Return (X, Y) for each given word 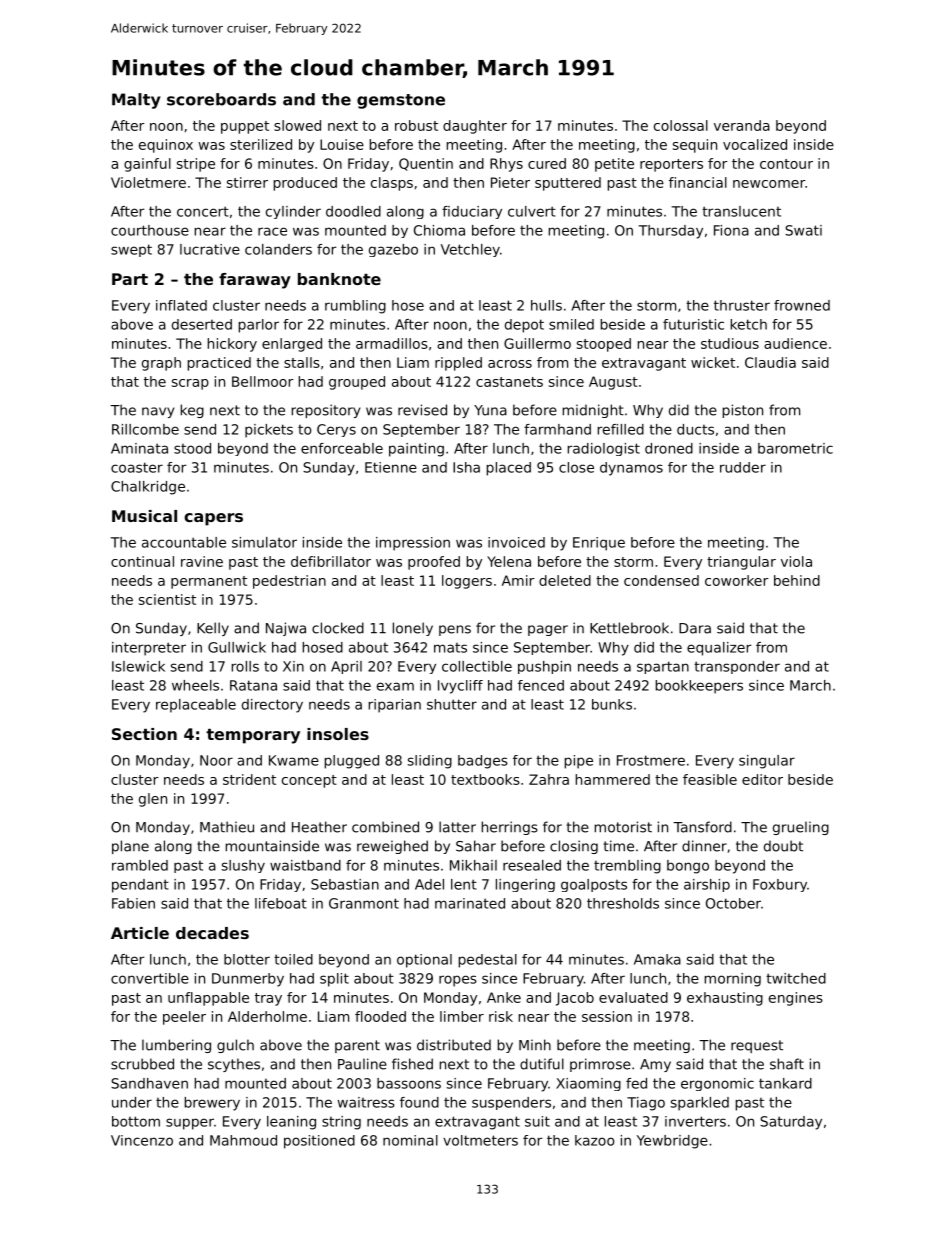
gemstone (401, 101)
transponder (737, 667)
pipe (579, 762)
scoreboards (221, 99)
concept (309, 781)
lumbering (176, 1046)
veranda (742, 125)
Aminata (139, 448)
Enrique (599, 544)
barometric (795, 448)
